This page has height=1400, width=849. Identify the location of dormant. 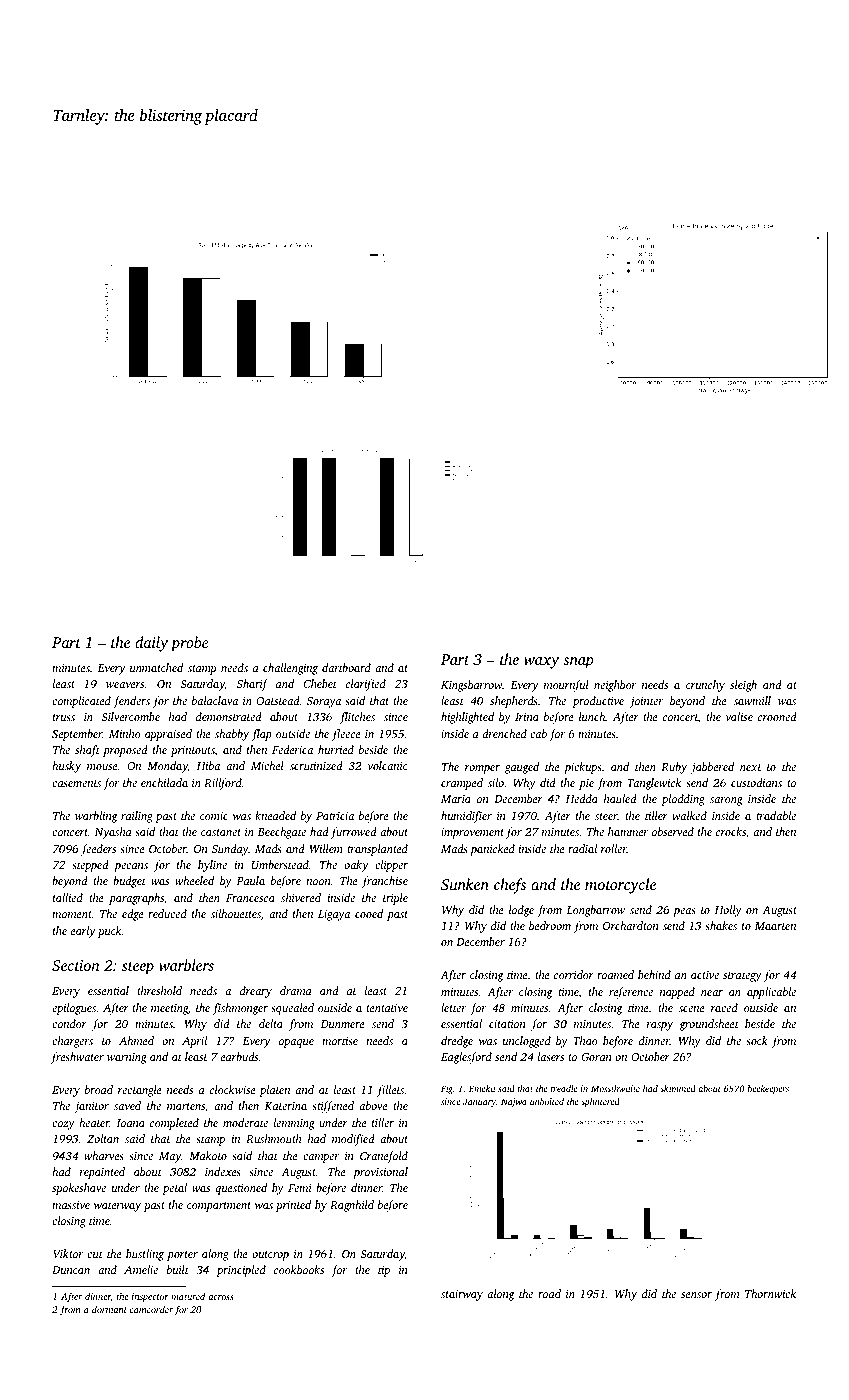
(109, 1309).
